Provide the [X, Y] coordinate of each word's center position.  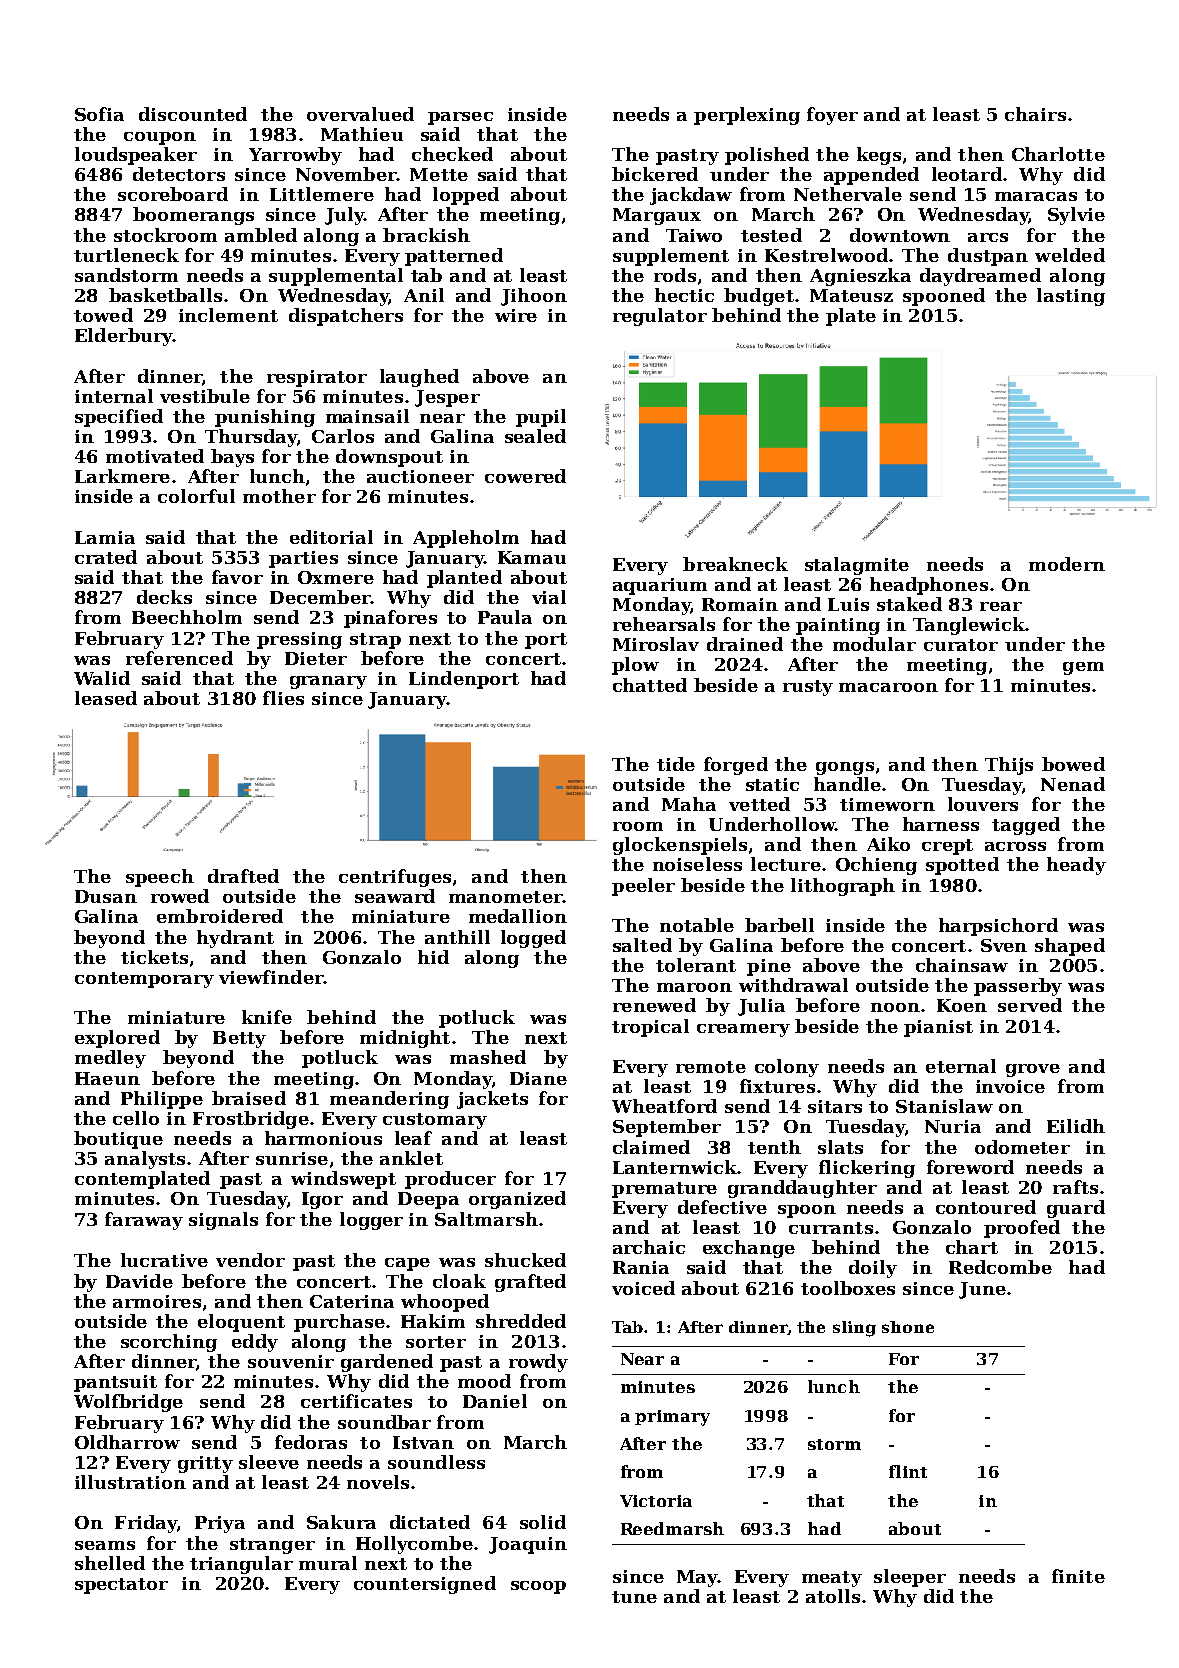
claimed [651, 1147]
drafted [243, 876]
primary [672, 1418]
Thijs [1009, 766]
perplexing [747, 116]
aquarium [660, 586]
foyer [832, 116]
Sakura [341, 1522]
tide [676, 764]
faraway [144, 1221]
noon [895, 1007]
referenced [179, 658]
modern [1067, 564]
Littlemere [322, 194]
